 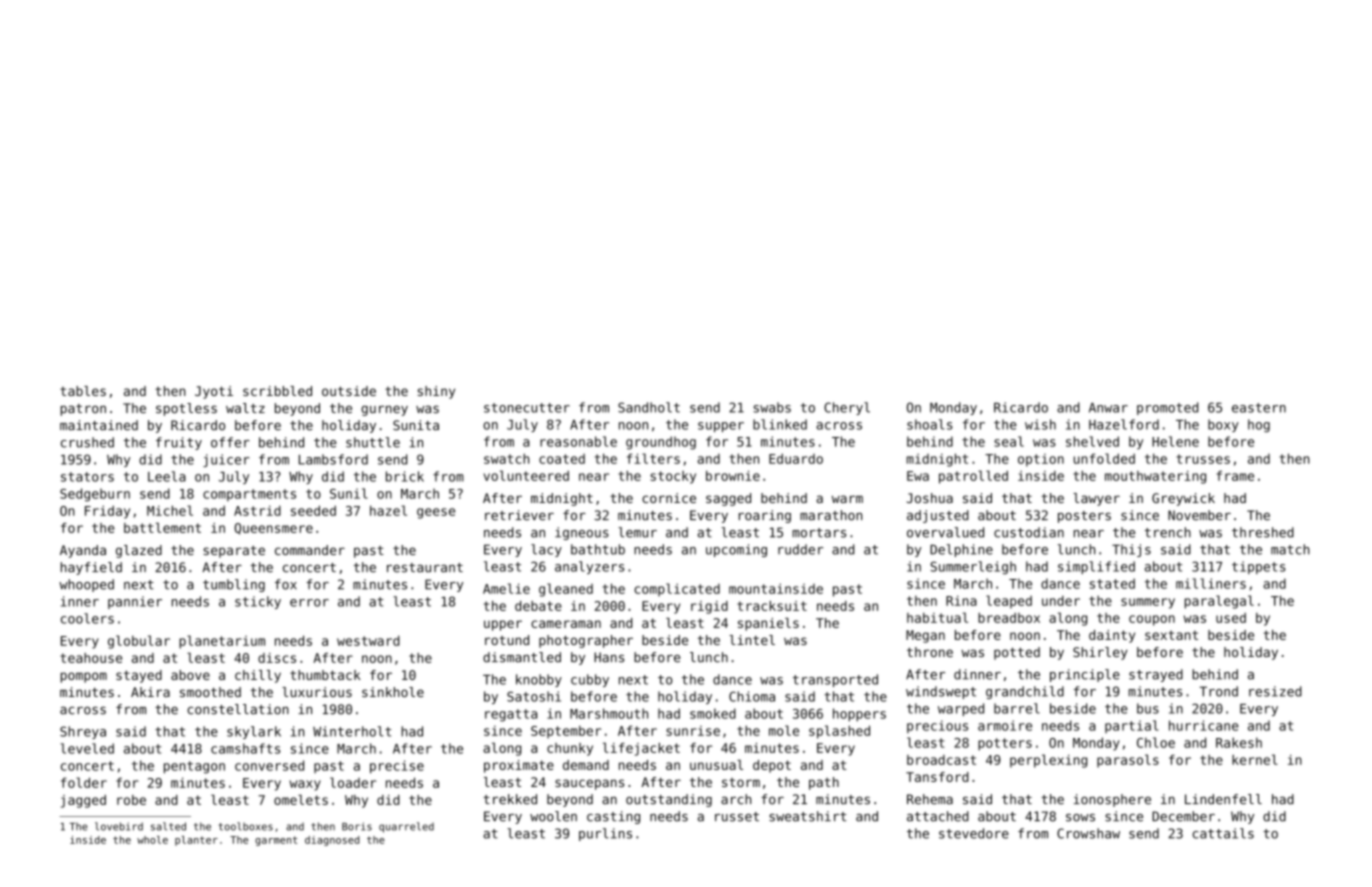 What do you see at coordinates (605, 834) in the screenshot?
I see `purlins` at bounding box center [605, 834].
